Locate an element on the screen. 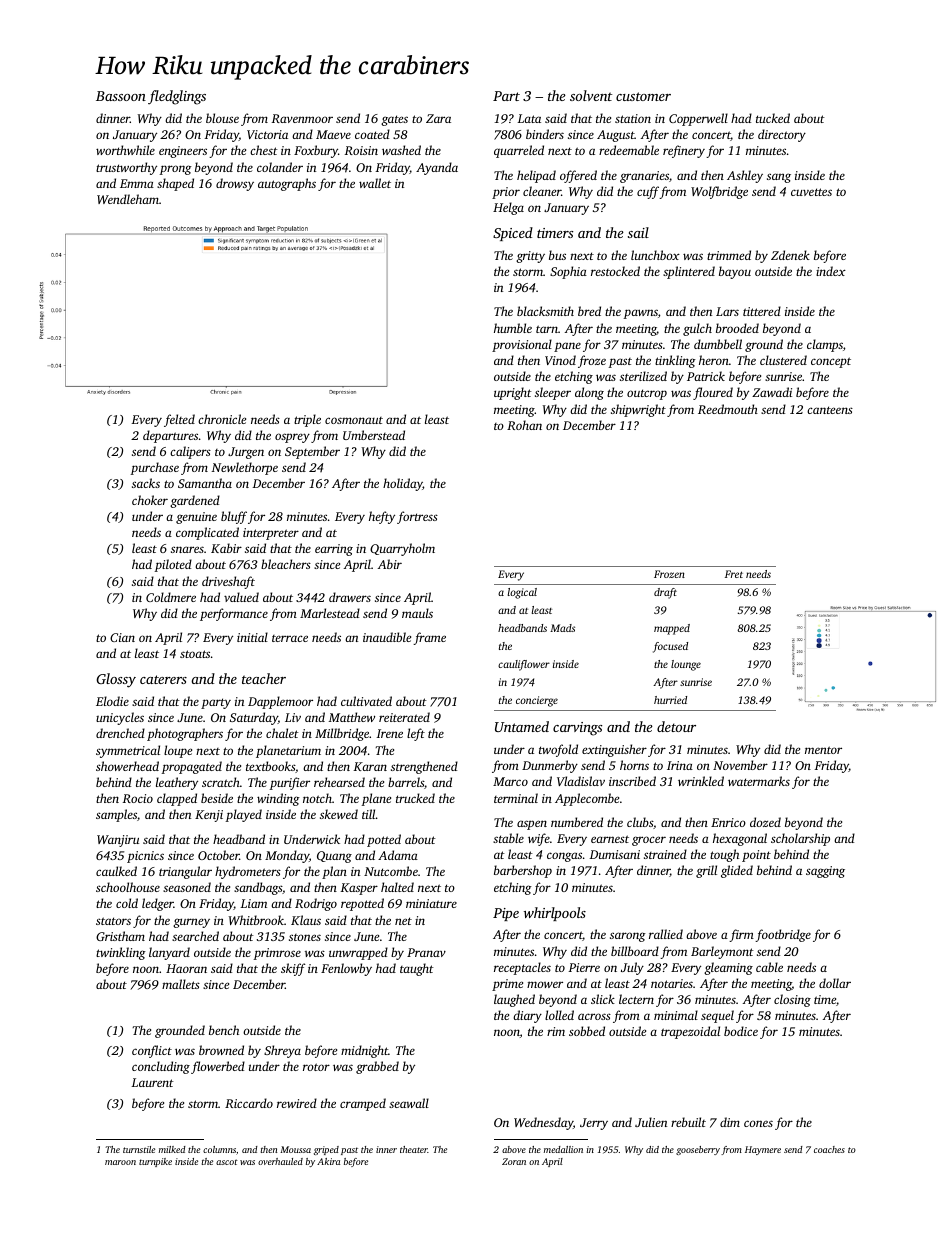 The height and width of the screenshot is (1233, 952). Akira is located at coordinates (328, 1161).
